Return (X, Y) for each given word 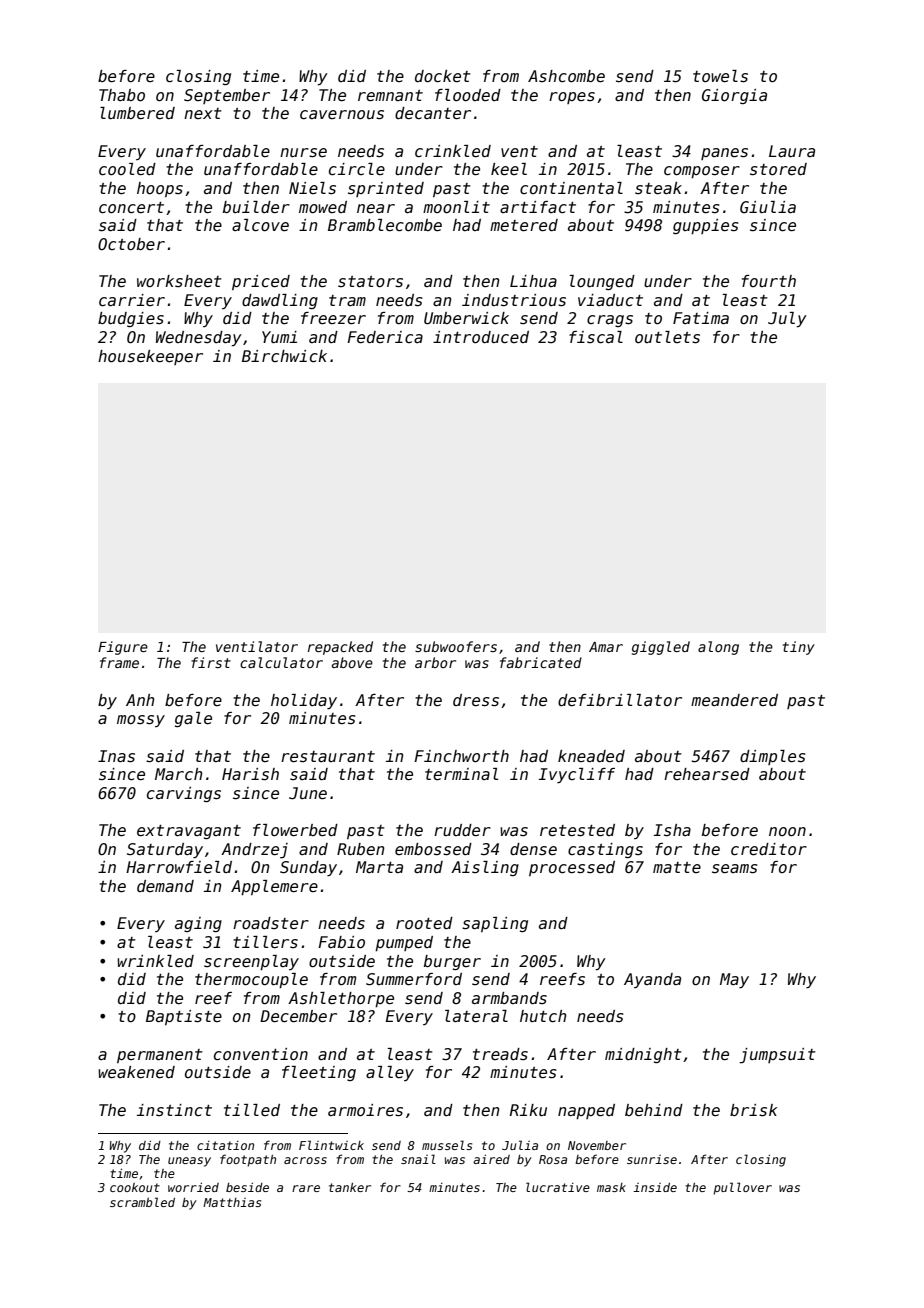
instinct (174, 1110)
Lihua (533, 281)
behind (654, 1110)
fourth (769, 281)
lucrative (558, 1187)
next (203, 113)
